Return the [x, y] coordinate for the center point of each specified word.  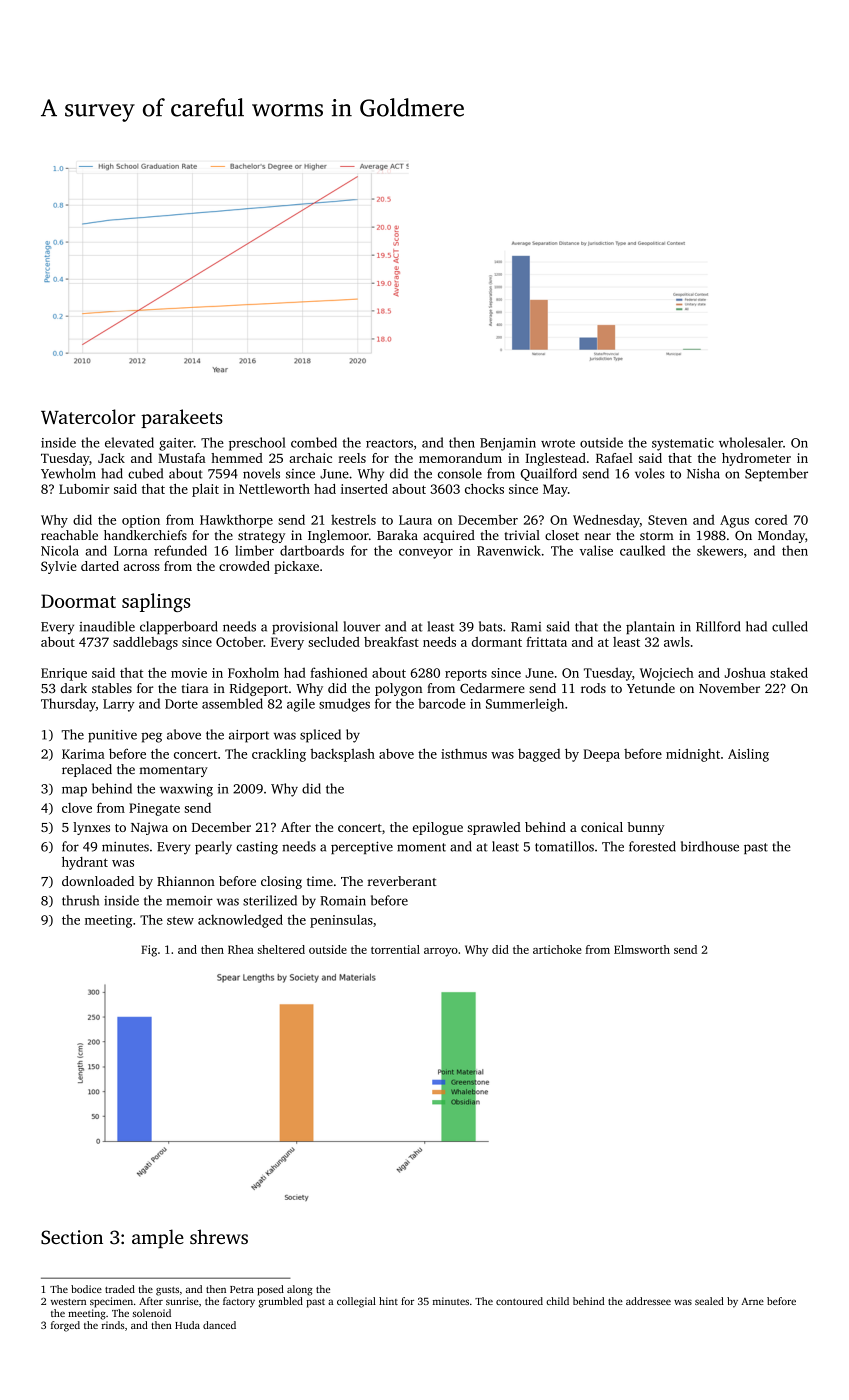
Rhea [241, 949]
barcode [441, 703]
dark [74, 688]
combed [314, 442]
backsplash [342, 755]
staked [789, 672]
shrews [219, 1236]
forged [65, 1326]
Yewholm [68, 473]
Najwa [149, 828]
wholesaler [751, 442]
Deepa [601, 755]
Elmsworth [642, 949]
